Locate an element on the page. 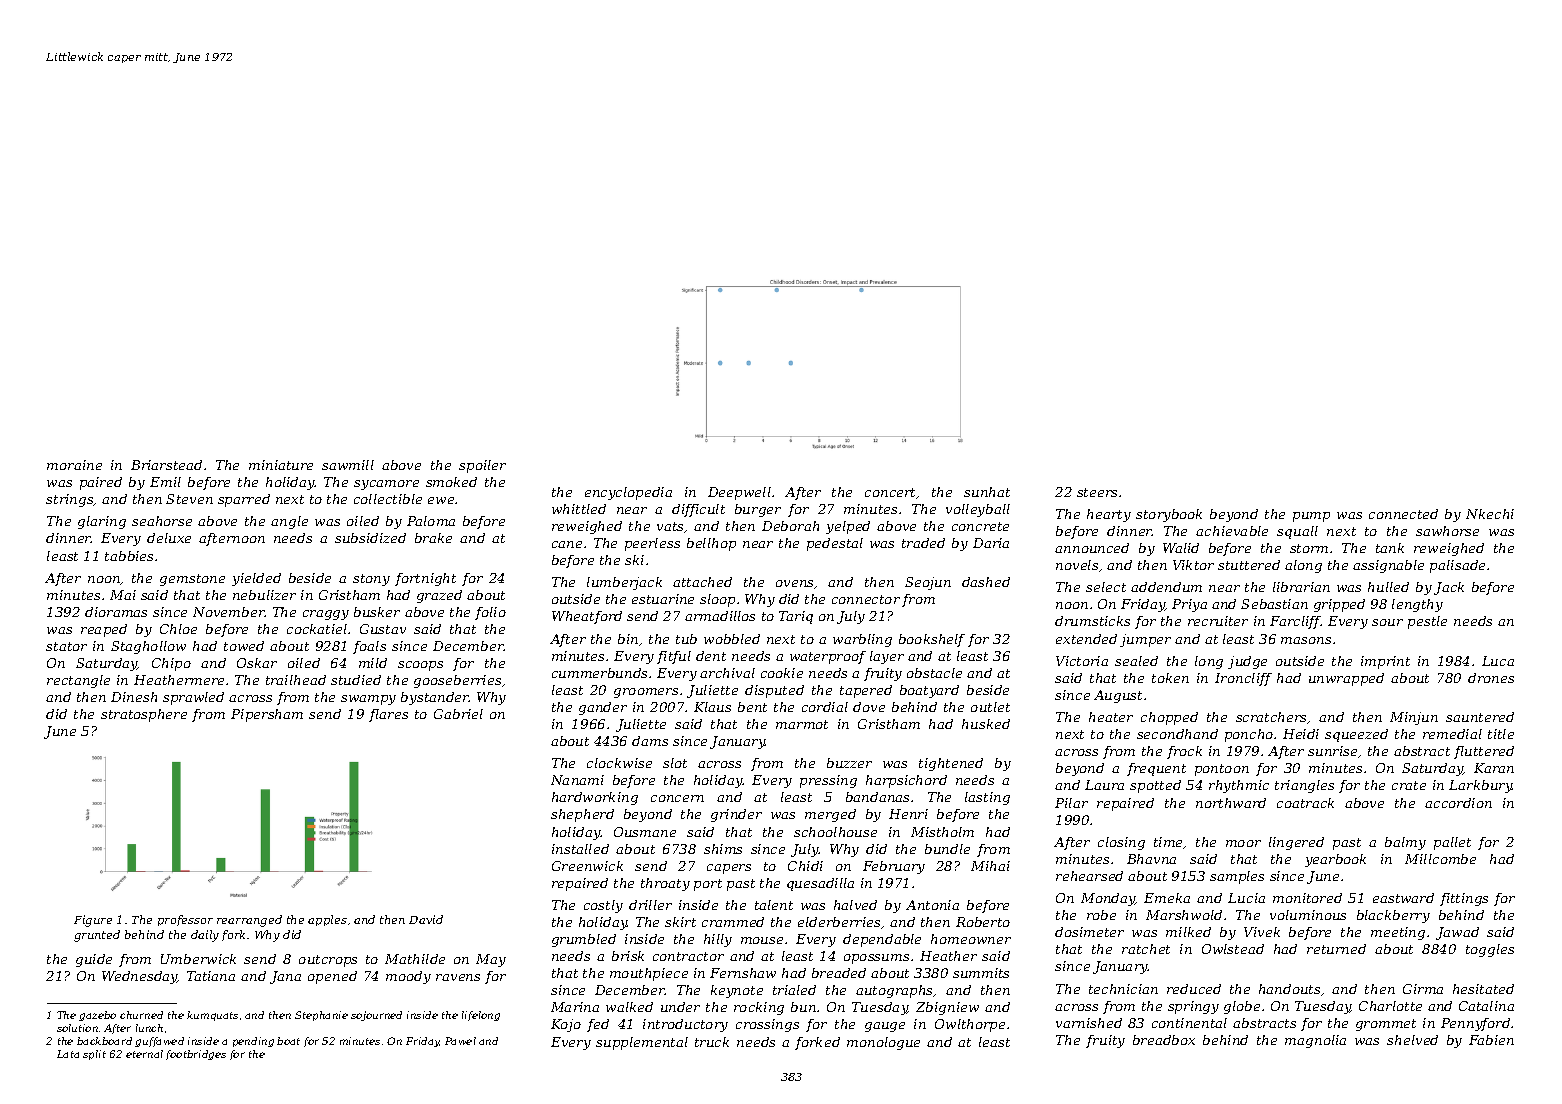 The width and height of the page is (1562, 1104). Tariq is located at coordinates (796, 617).
